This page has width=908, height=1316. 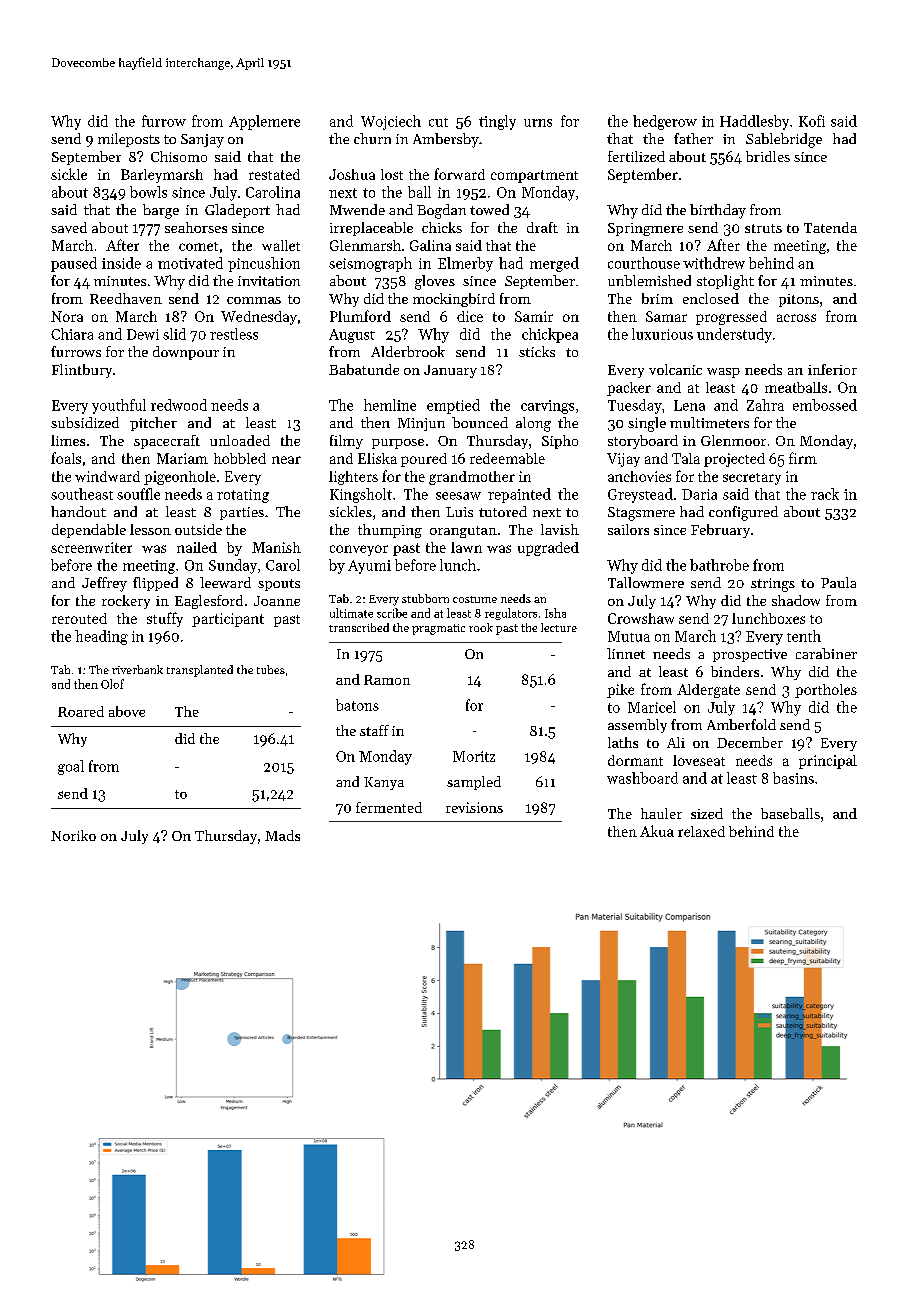 I want to click on tingly, so click(x=497, y=122).
